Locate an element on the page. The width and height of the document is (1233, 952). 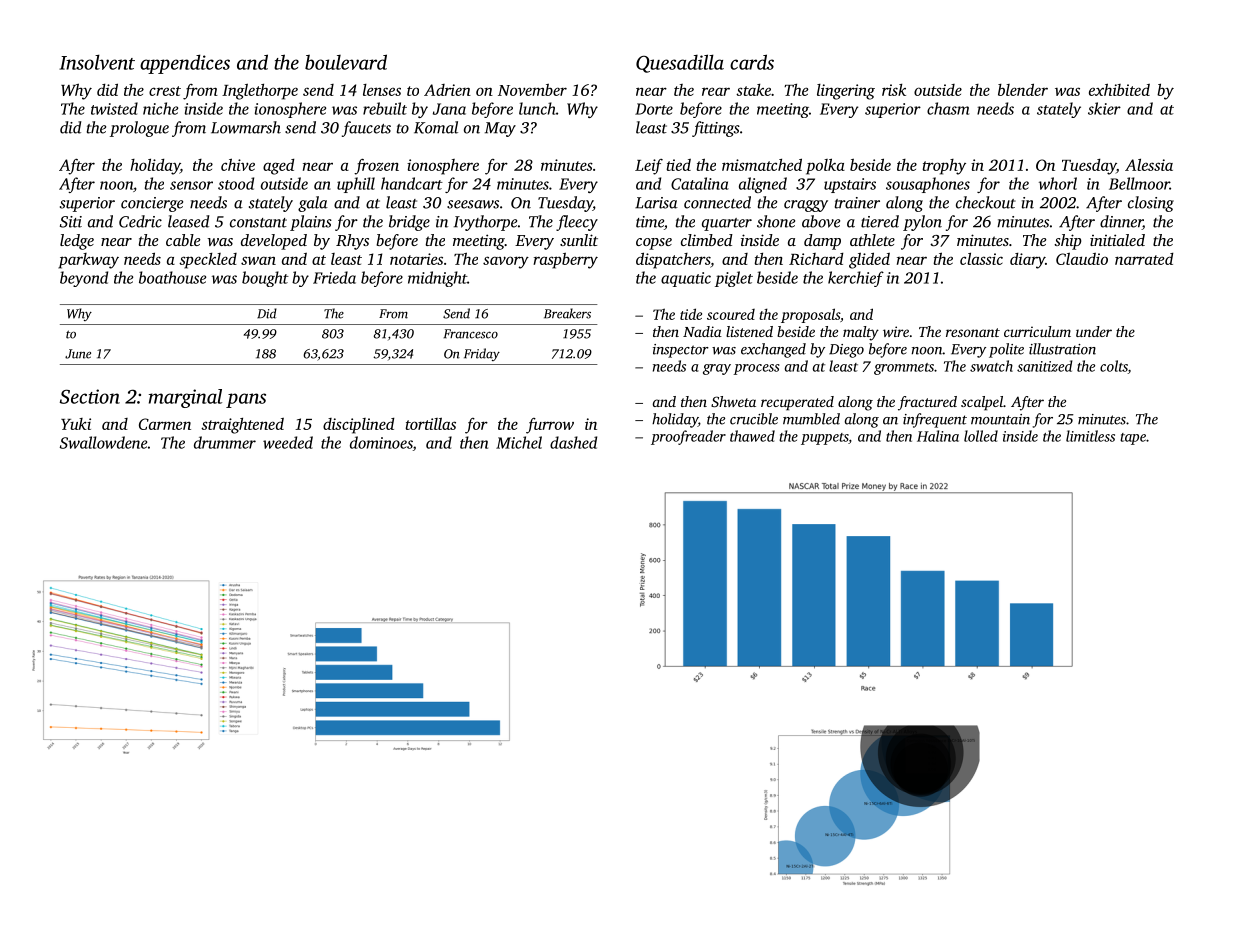
Carmen is located at coordinates (165, 424).
